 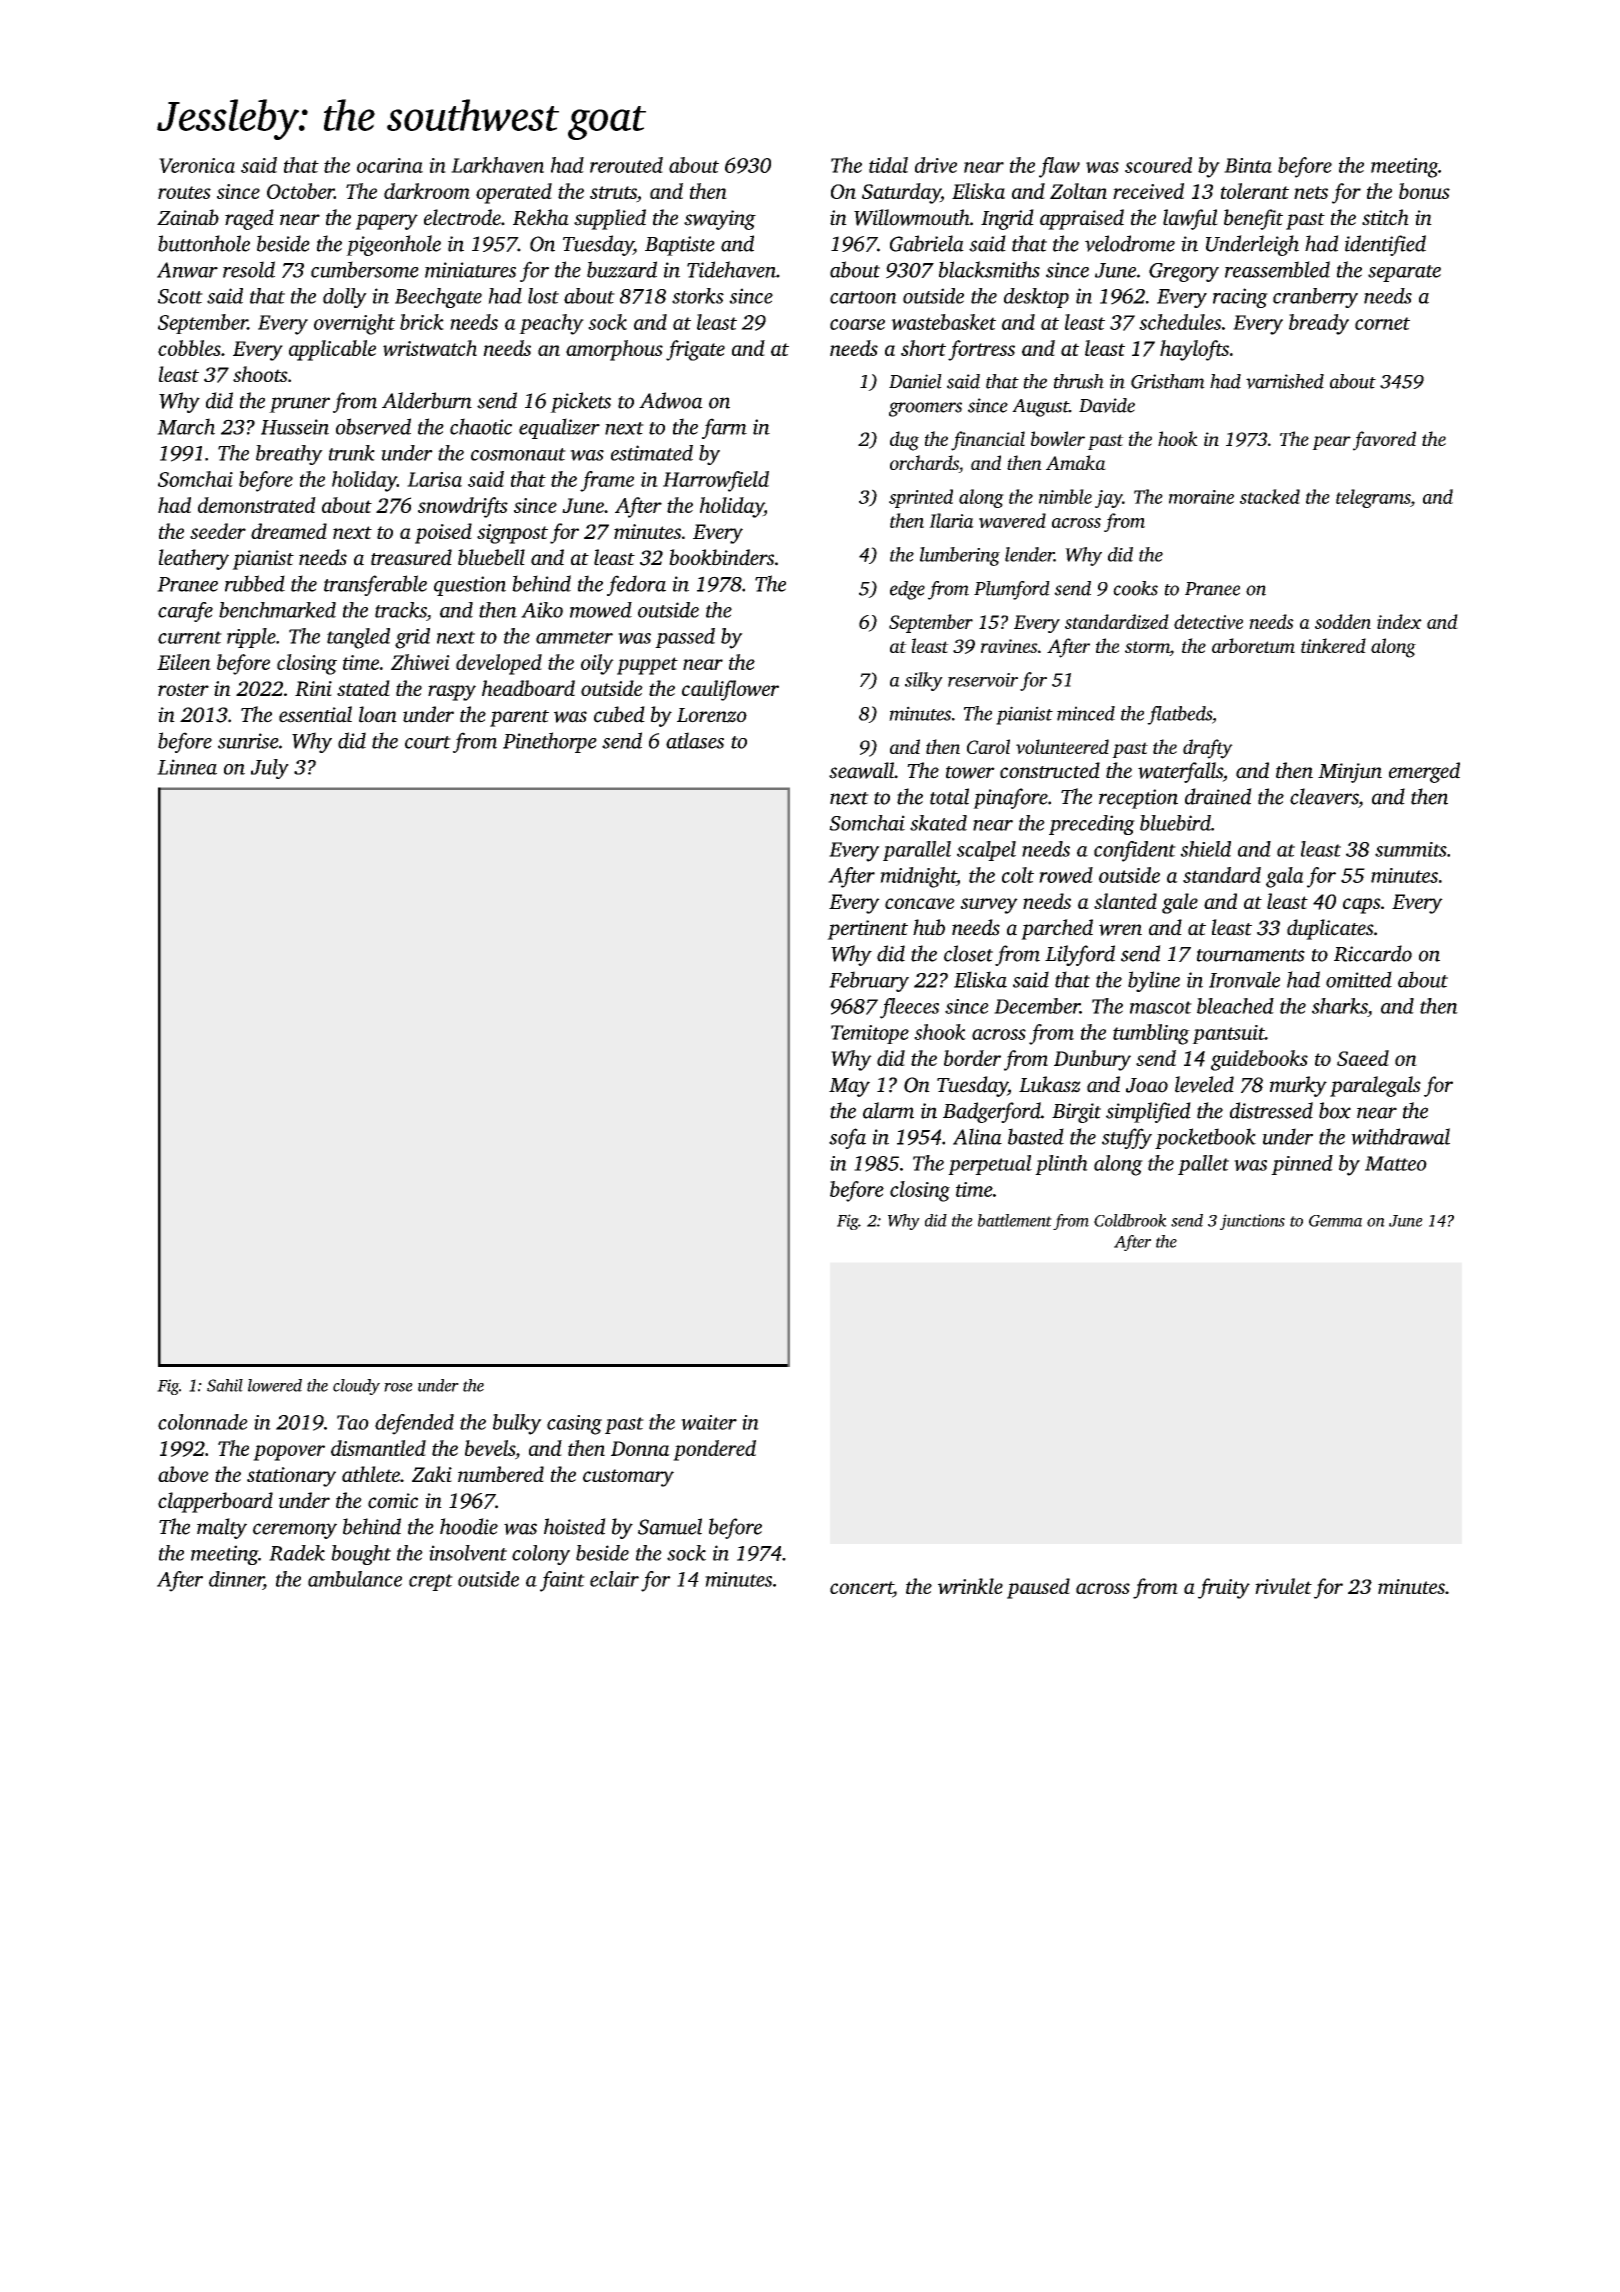 I want to click on wrinkle, so click(x=970, y=1586).
